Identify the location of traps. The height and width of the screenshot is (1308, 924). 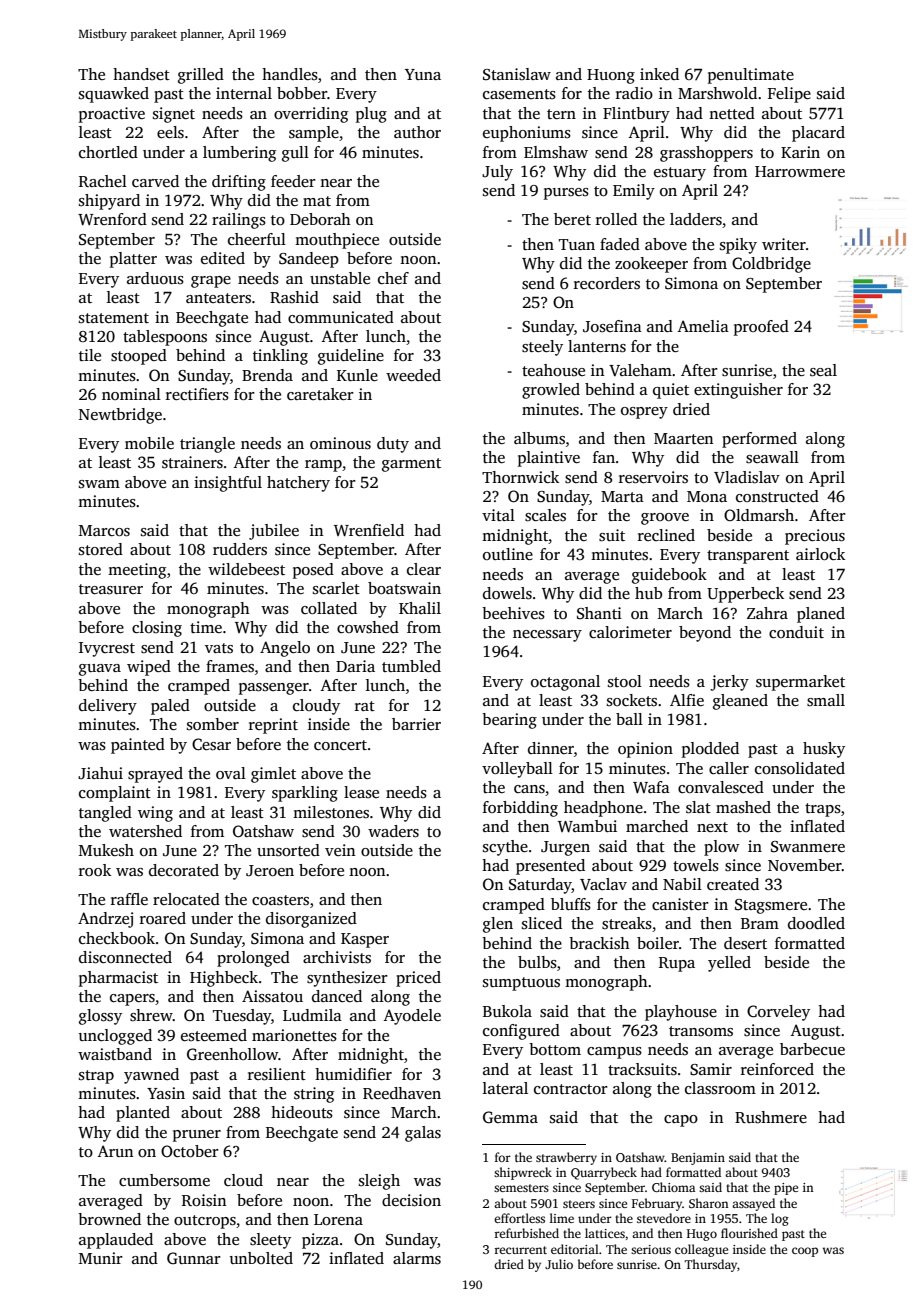
(823, 810).
